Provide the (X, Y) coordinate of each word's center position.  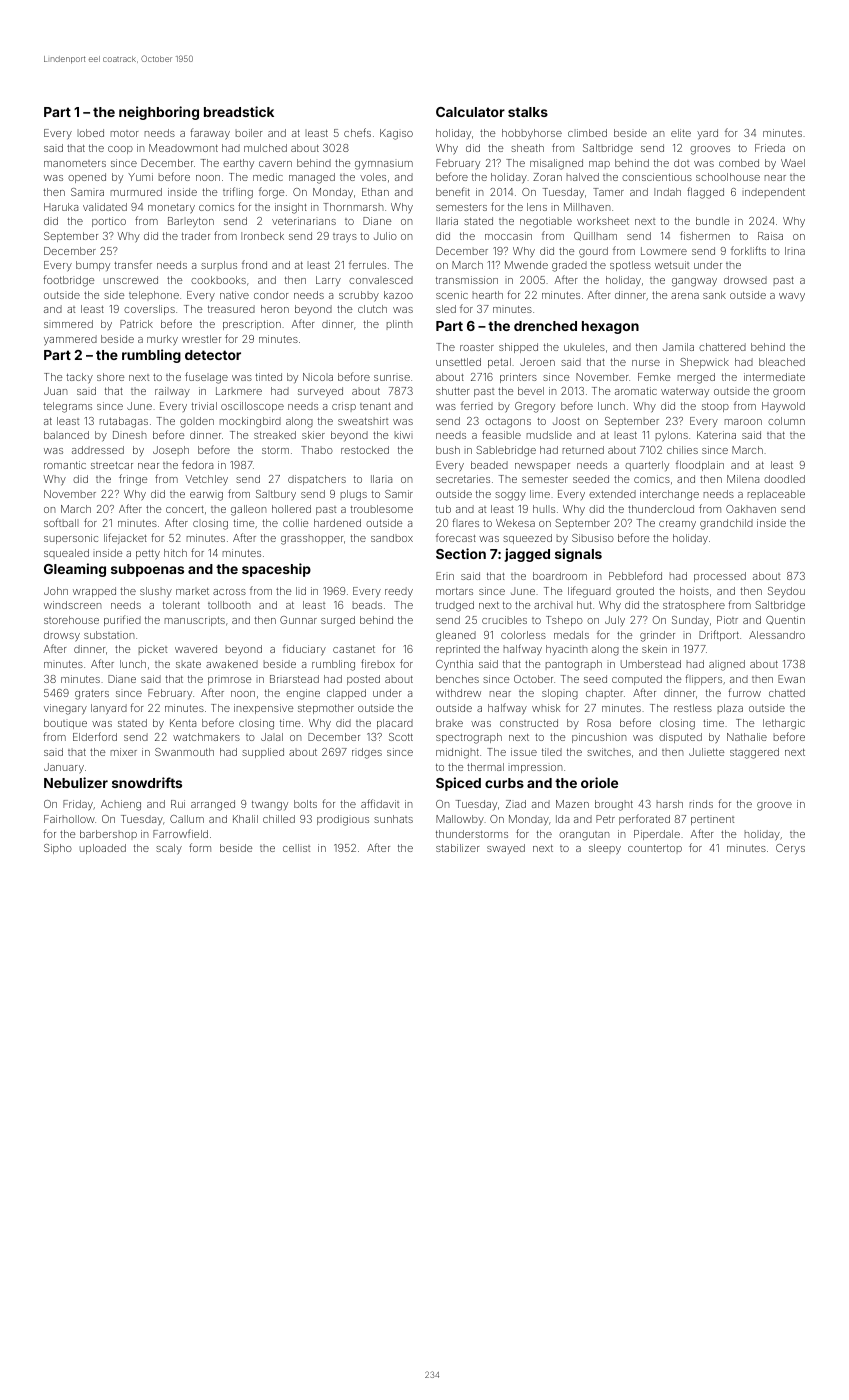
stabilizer (458, 848)
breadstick (239, 111)
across (229, 592)
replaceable (776, 495)
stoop (715, 407)
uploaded (103, 849)
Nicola (318, 377)
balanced (66, 435)
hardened (337, 523)
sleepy (605, 849)
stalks (528, 112)
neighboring (159, 113)
